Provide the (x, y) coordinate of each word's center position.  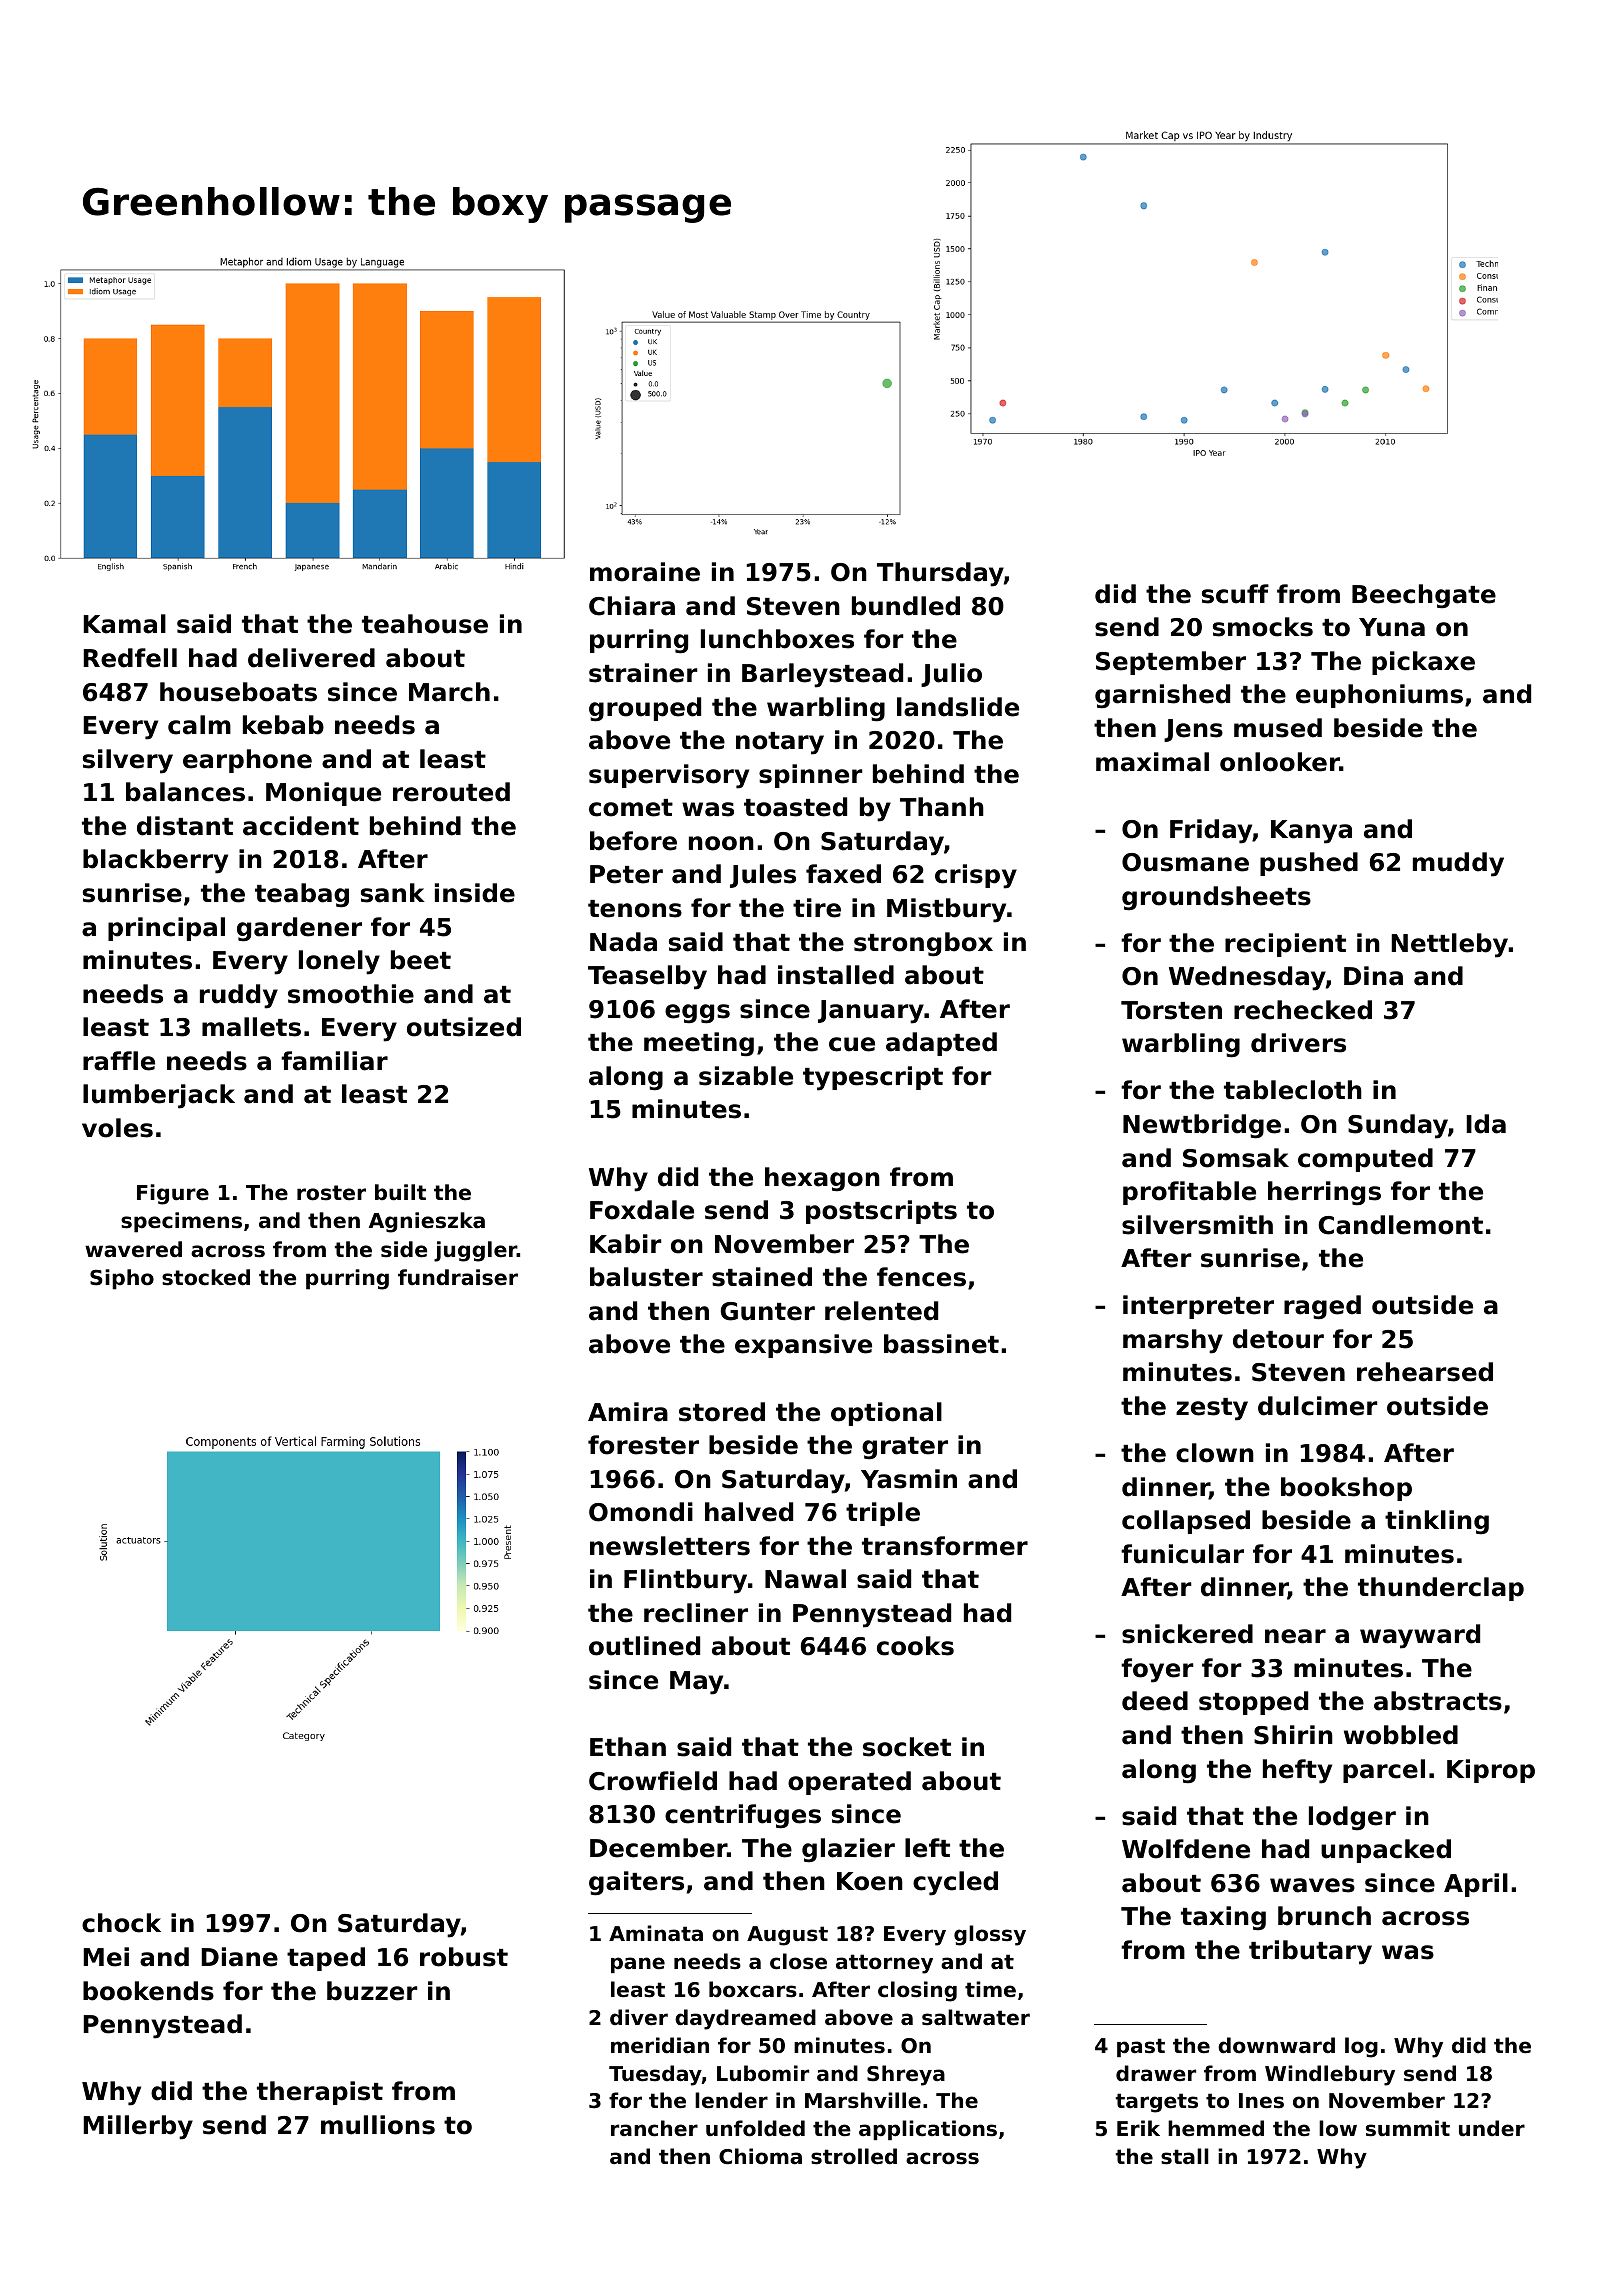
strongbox (923, 944)
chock (121, 1923)
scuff (1235, 594)
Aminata (656, 1933)
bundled (906, 606)
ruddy (239, 996)
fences (921, 1277)
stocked (206, 1277)
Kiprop (1491, 1771)
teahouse (425, 624)
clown (1215, 1453)
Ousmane (1185, 862)
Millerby (138, 2127)
